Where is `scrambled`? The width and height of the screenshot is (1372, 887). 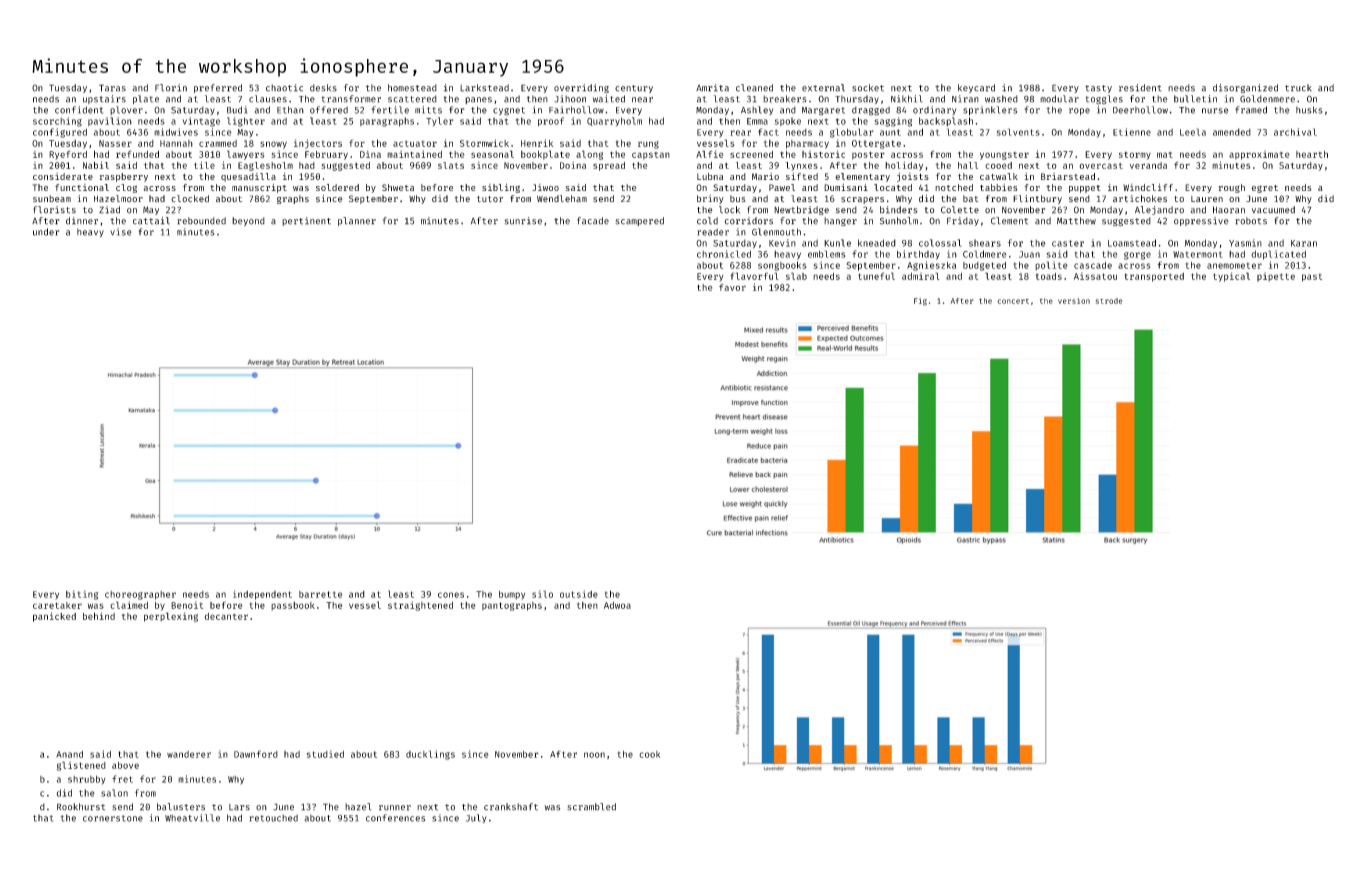
scrambled is located at coordinates (591, 807).
